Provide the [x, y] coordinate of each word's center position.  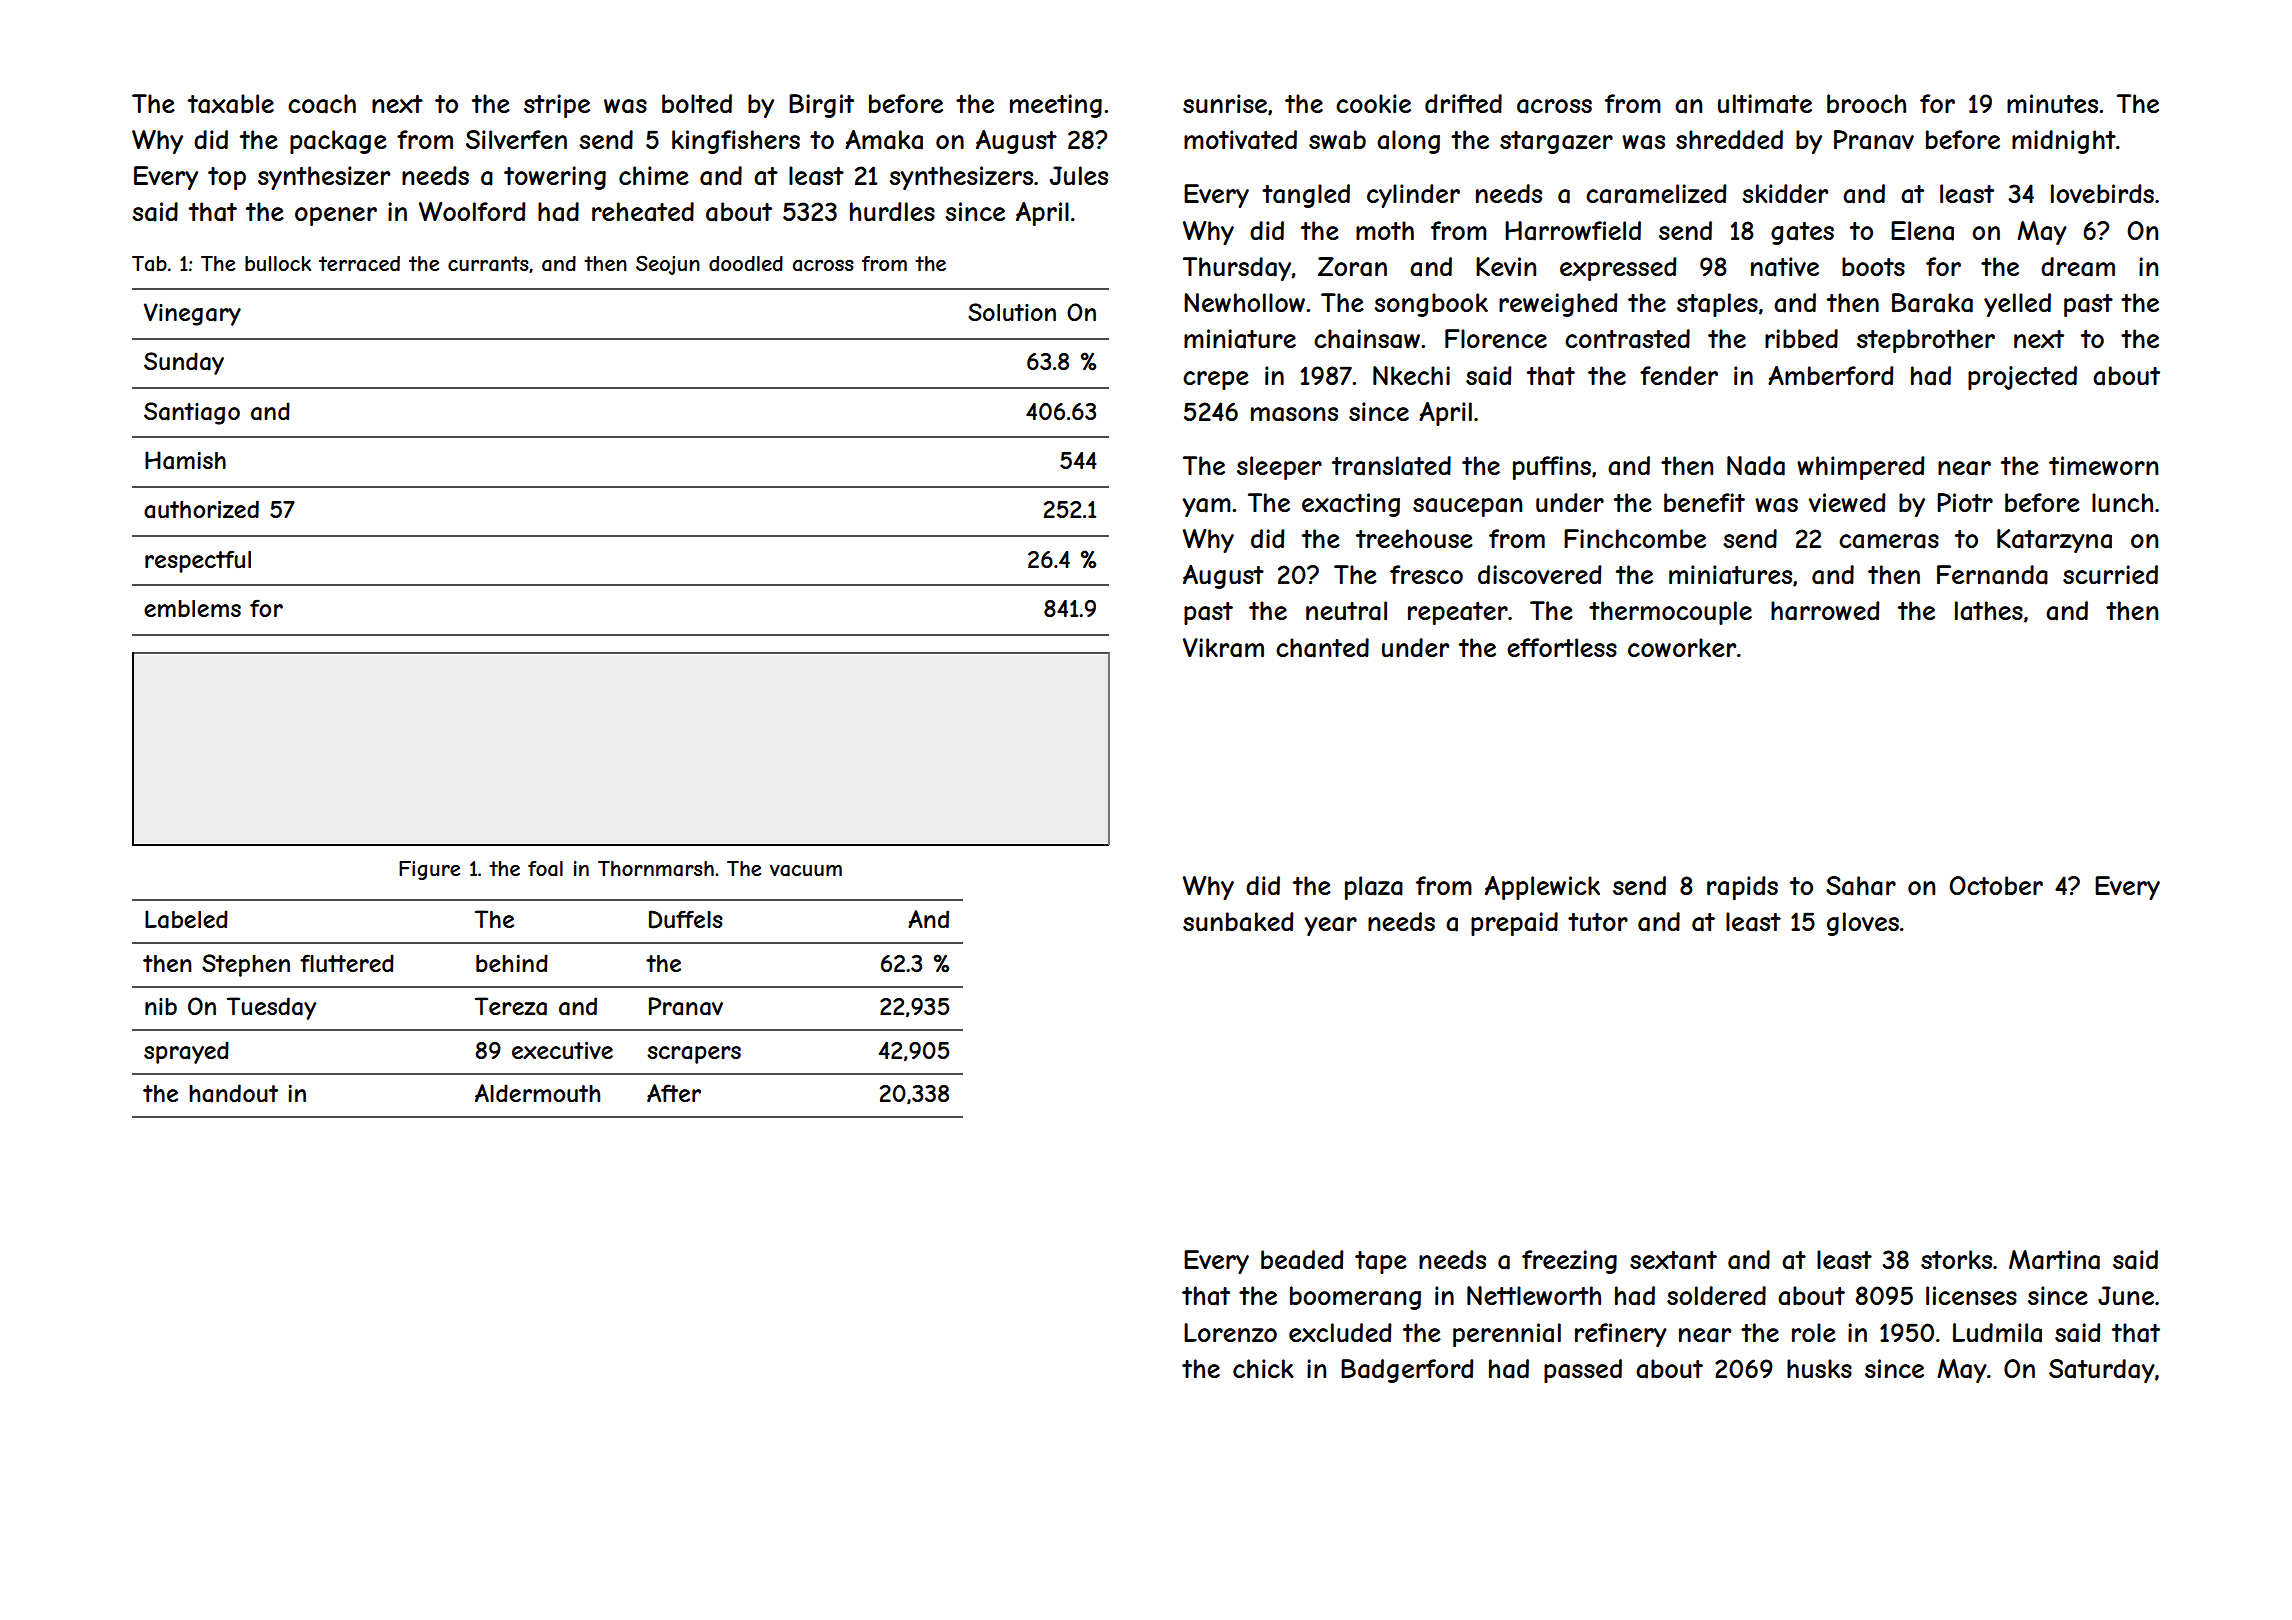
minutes [2052, 103]
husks [1819, 1368]
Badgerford [1407, 1371]
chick [1263, 1368]
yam [1206, 507]
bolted [697, 103]
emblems [192, 608]
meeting [1056, 106]
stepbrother [1926, 341]
